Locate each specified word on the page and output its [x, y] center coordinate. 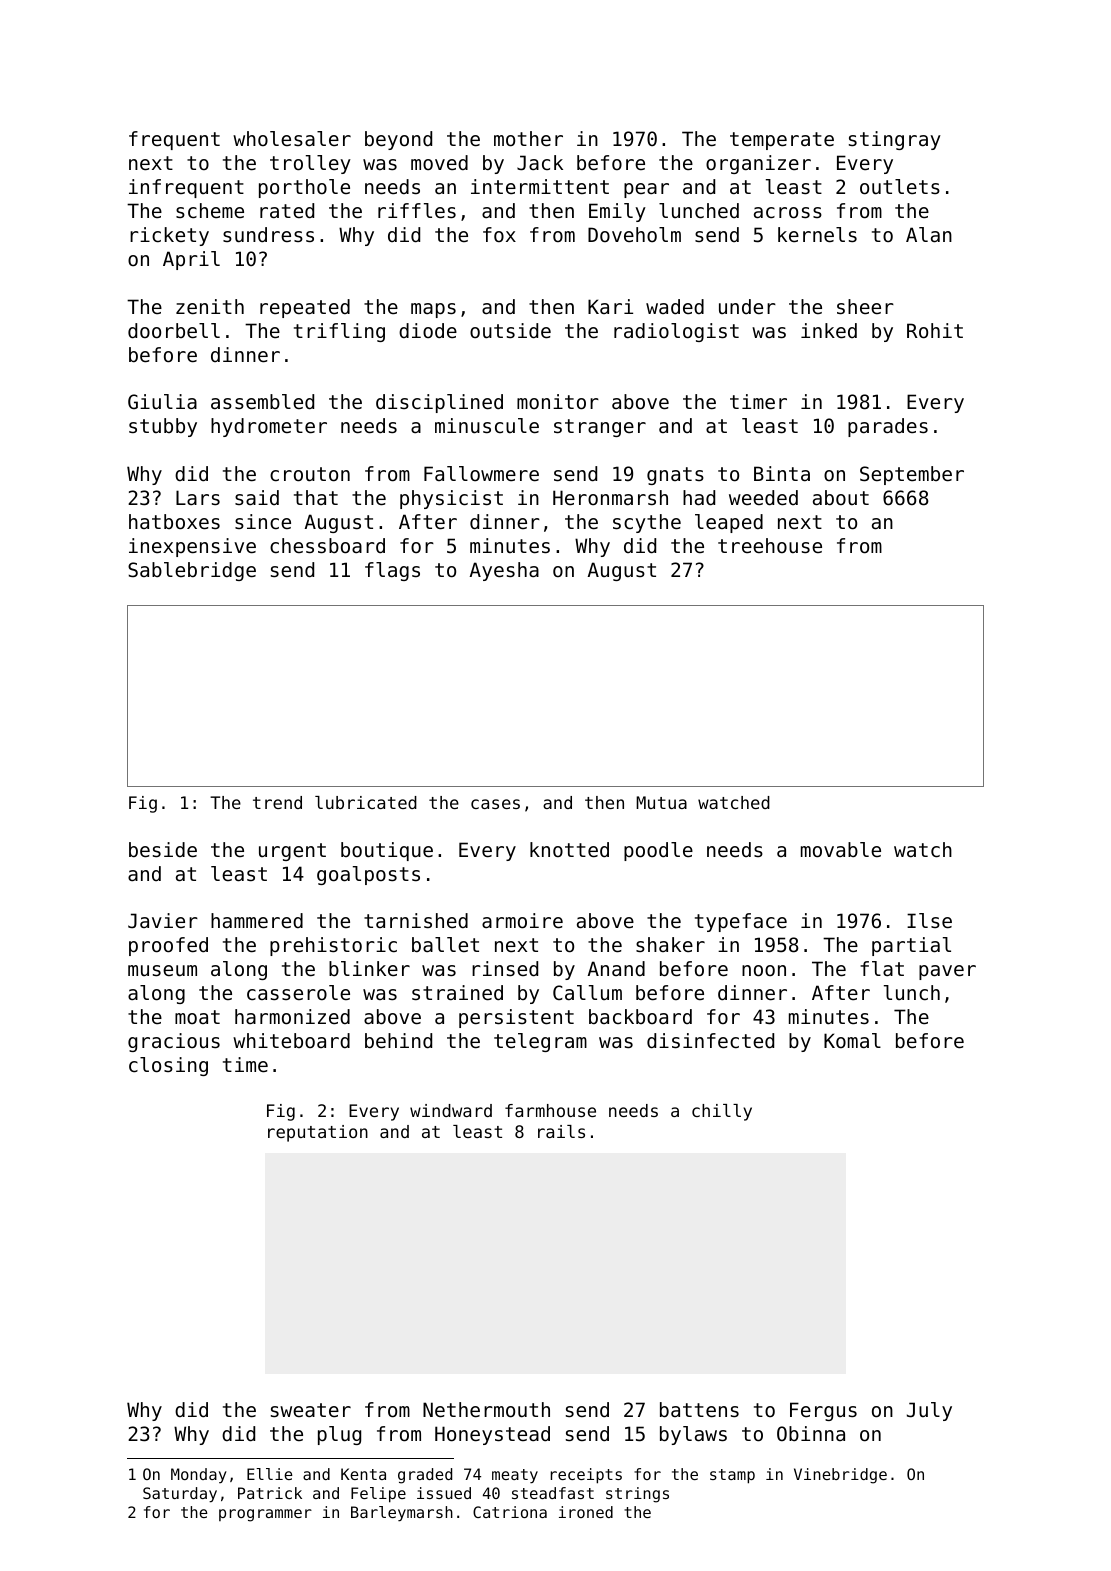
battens [699, 1410]
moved [439, 163]
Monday [199, 1475]
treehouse [770, 545]
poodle [658, 851]
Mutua [661, 802]
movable [841, 850]
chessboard [327, 546]
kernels [817, 235]
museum [162, 971]
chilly [722, 1112]
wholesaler [292, 138]
